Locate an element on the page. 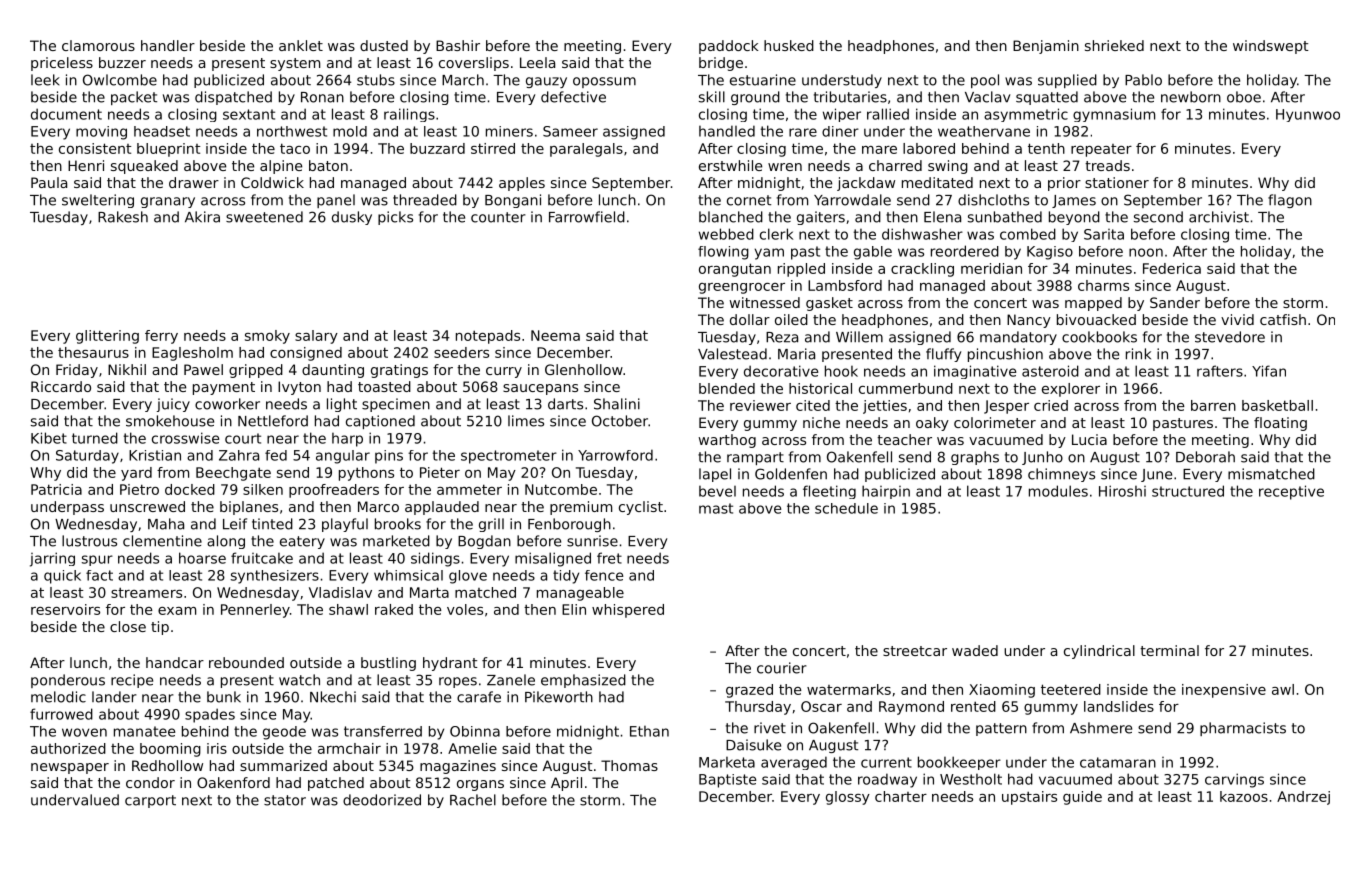 The width and height of the document is (1372, 887). Federica is located at coordinates (1172, 268).
